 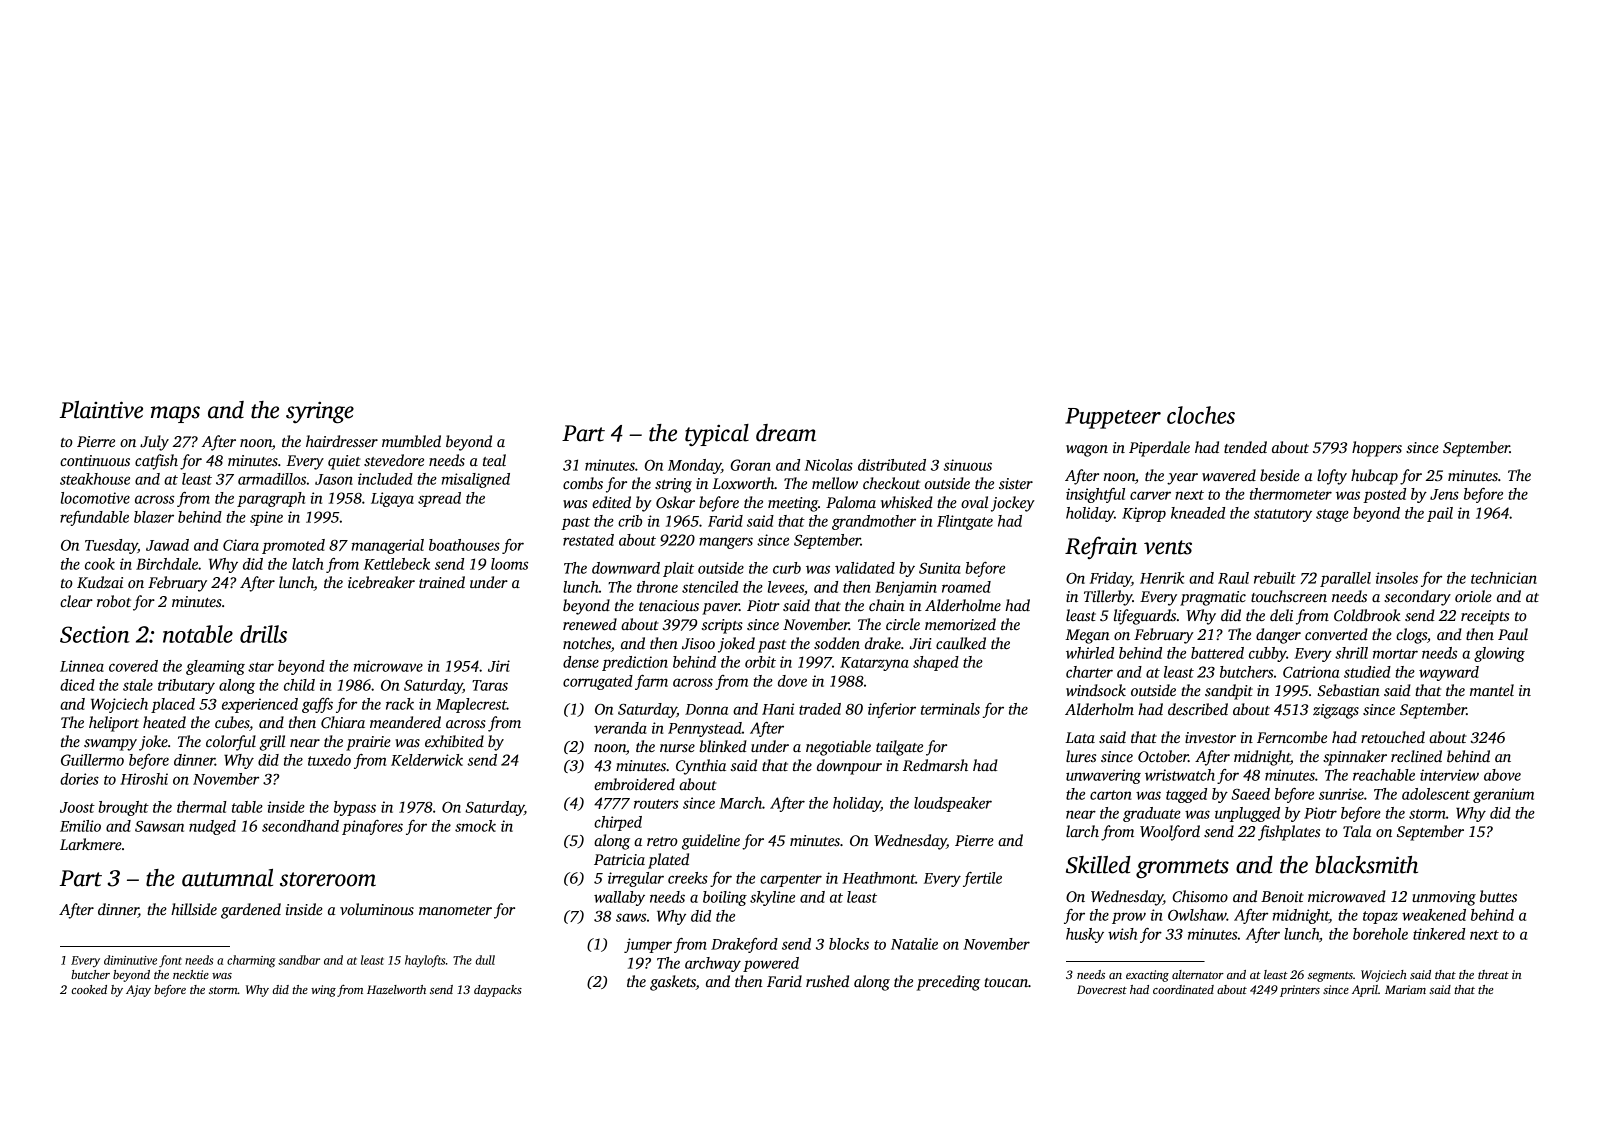 What do you see at coordinates (1113, 418) in the screenshot?
I see `Puppeteer` at bounding box center [1113, 418].
